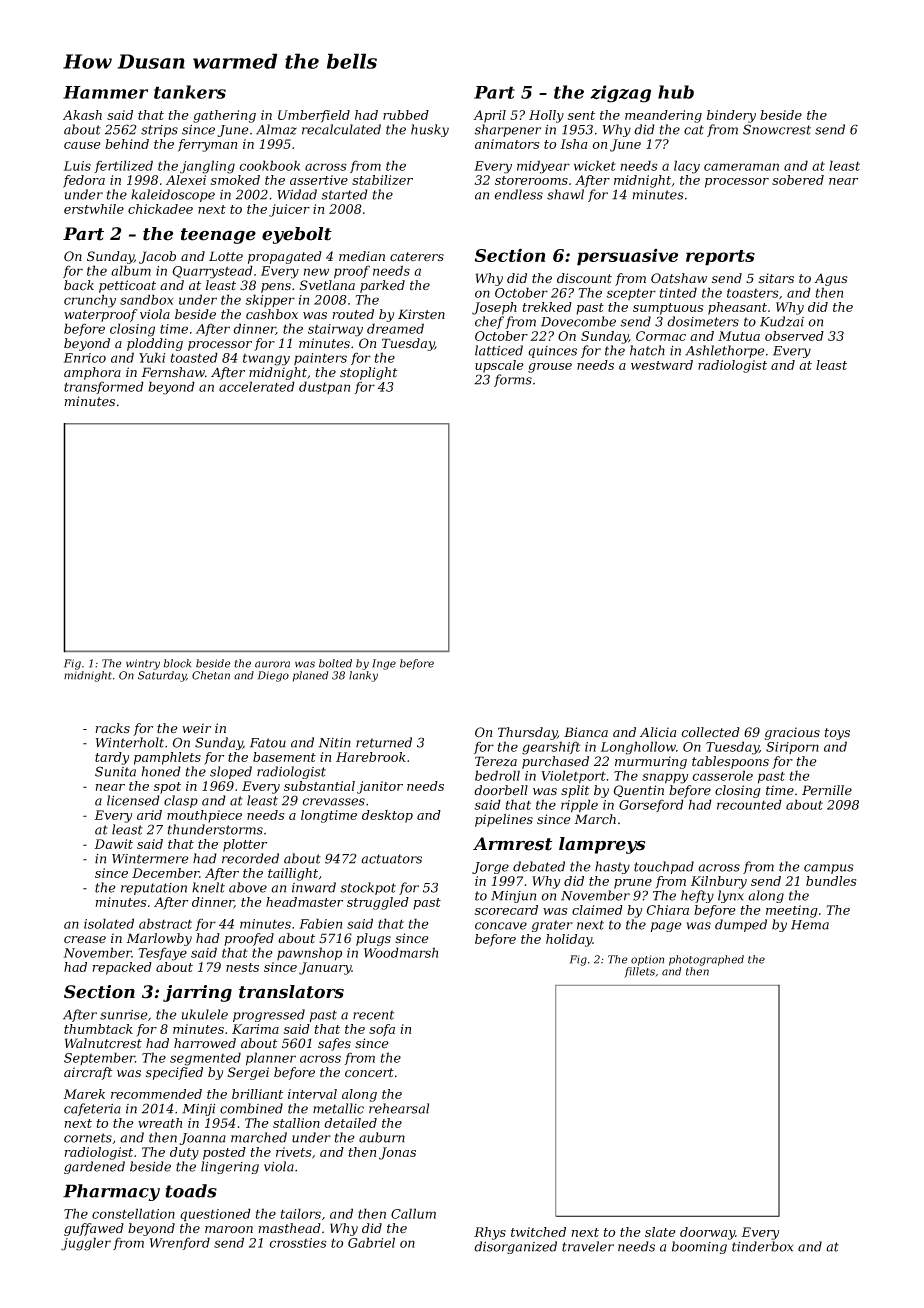  Describe the element at coordinates (382, 180) in the screenshot. I see `stabilizer` at that location.
